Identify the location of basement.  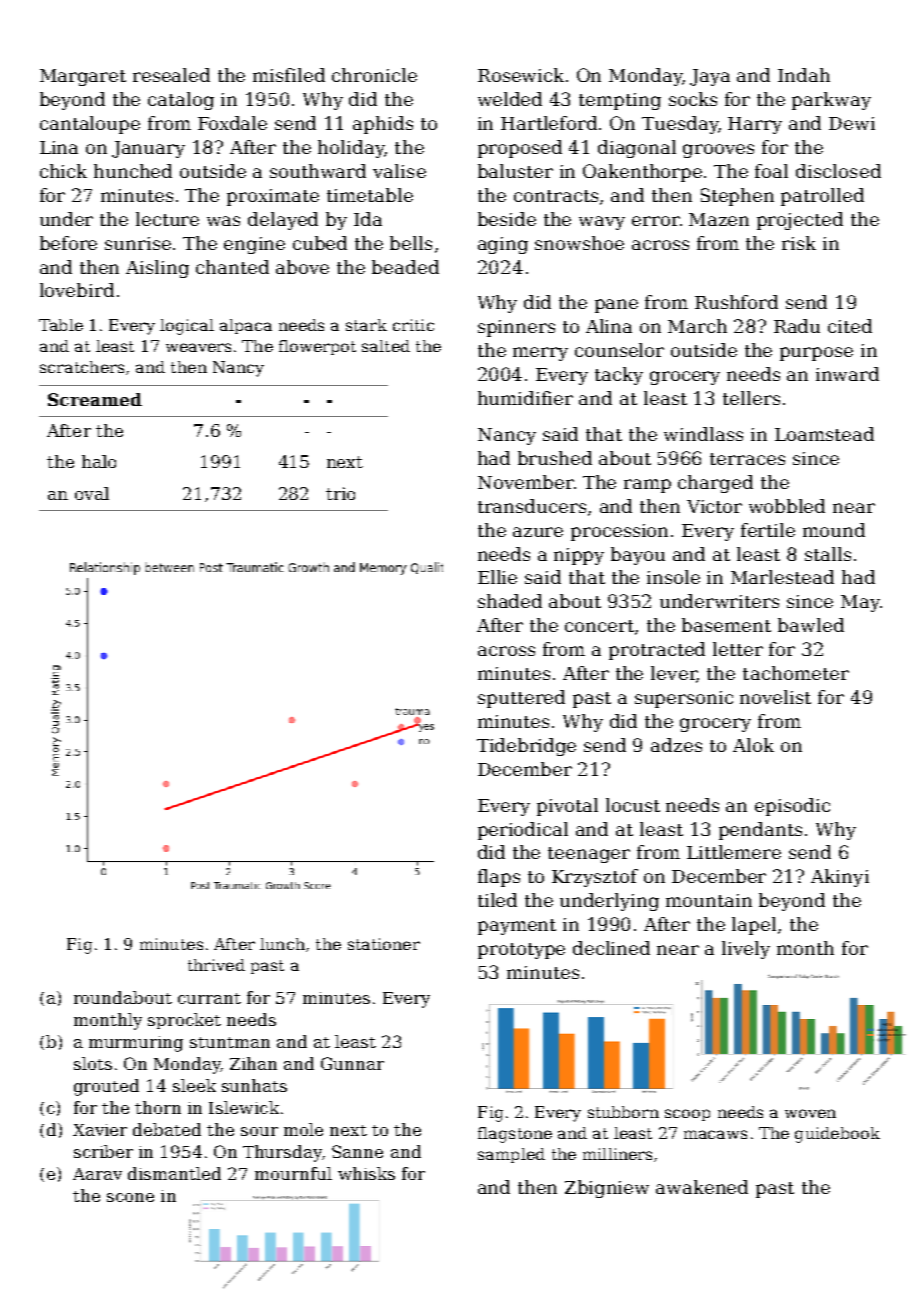
(726, 625).
